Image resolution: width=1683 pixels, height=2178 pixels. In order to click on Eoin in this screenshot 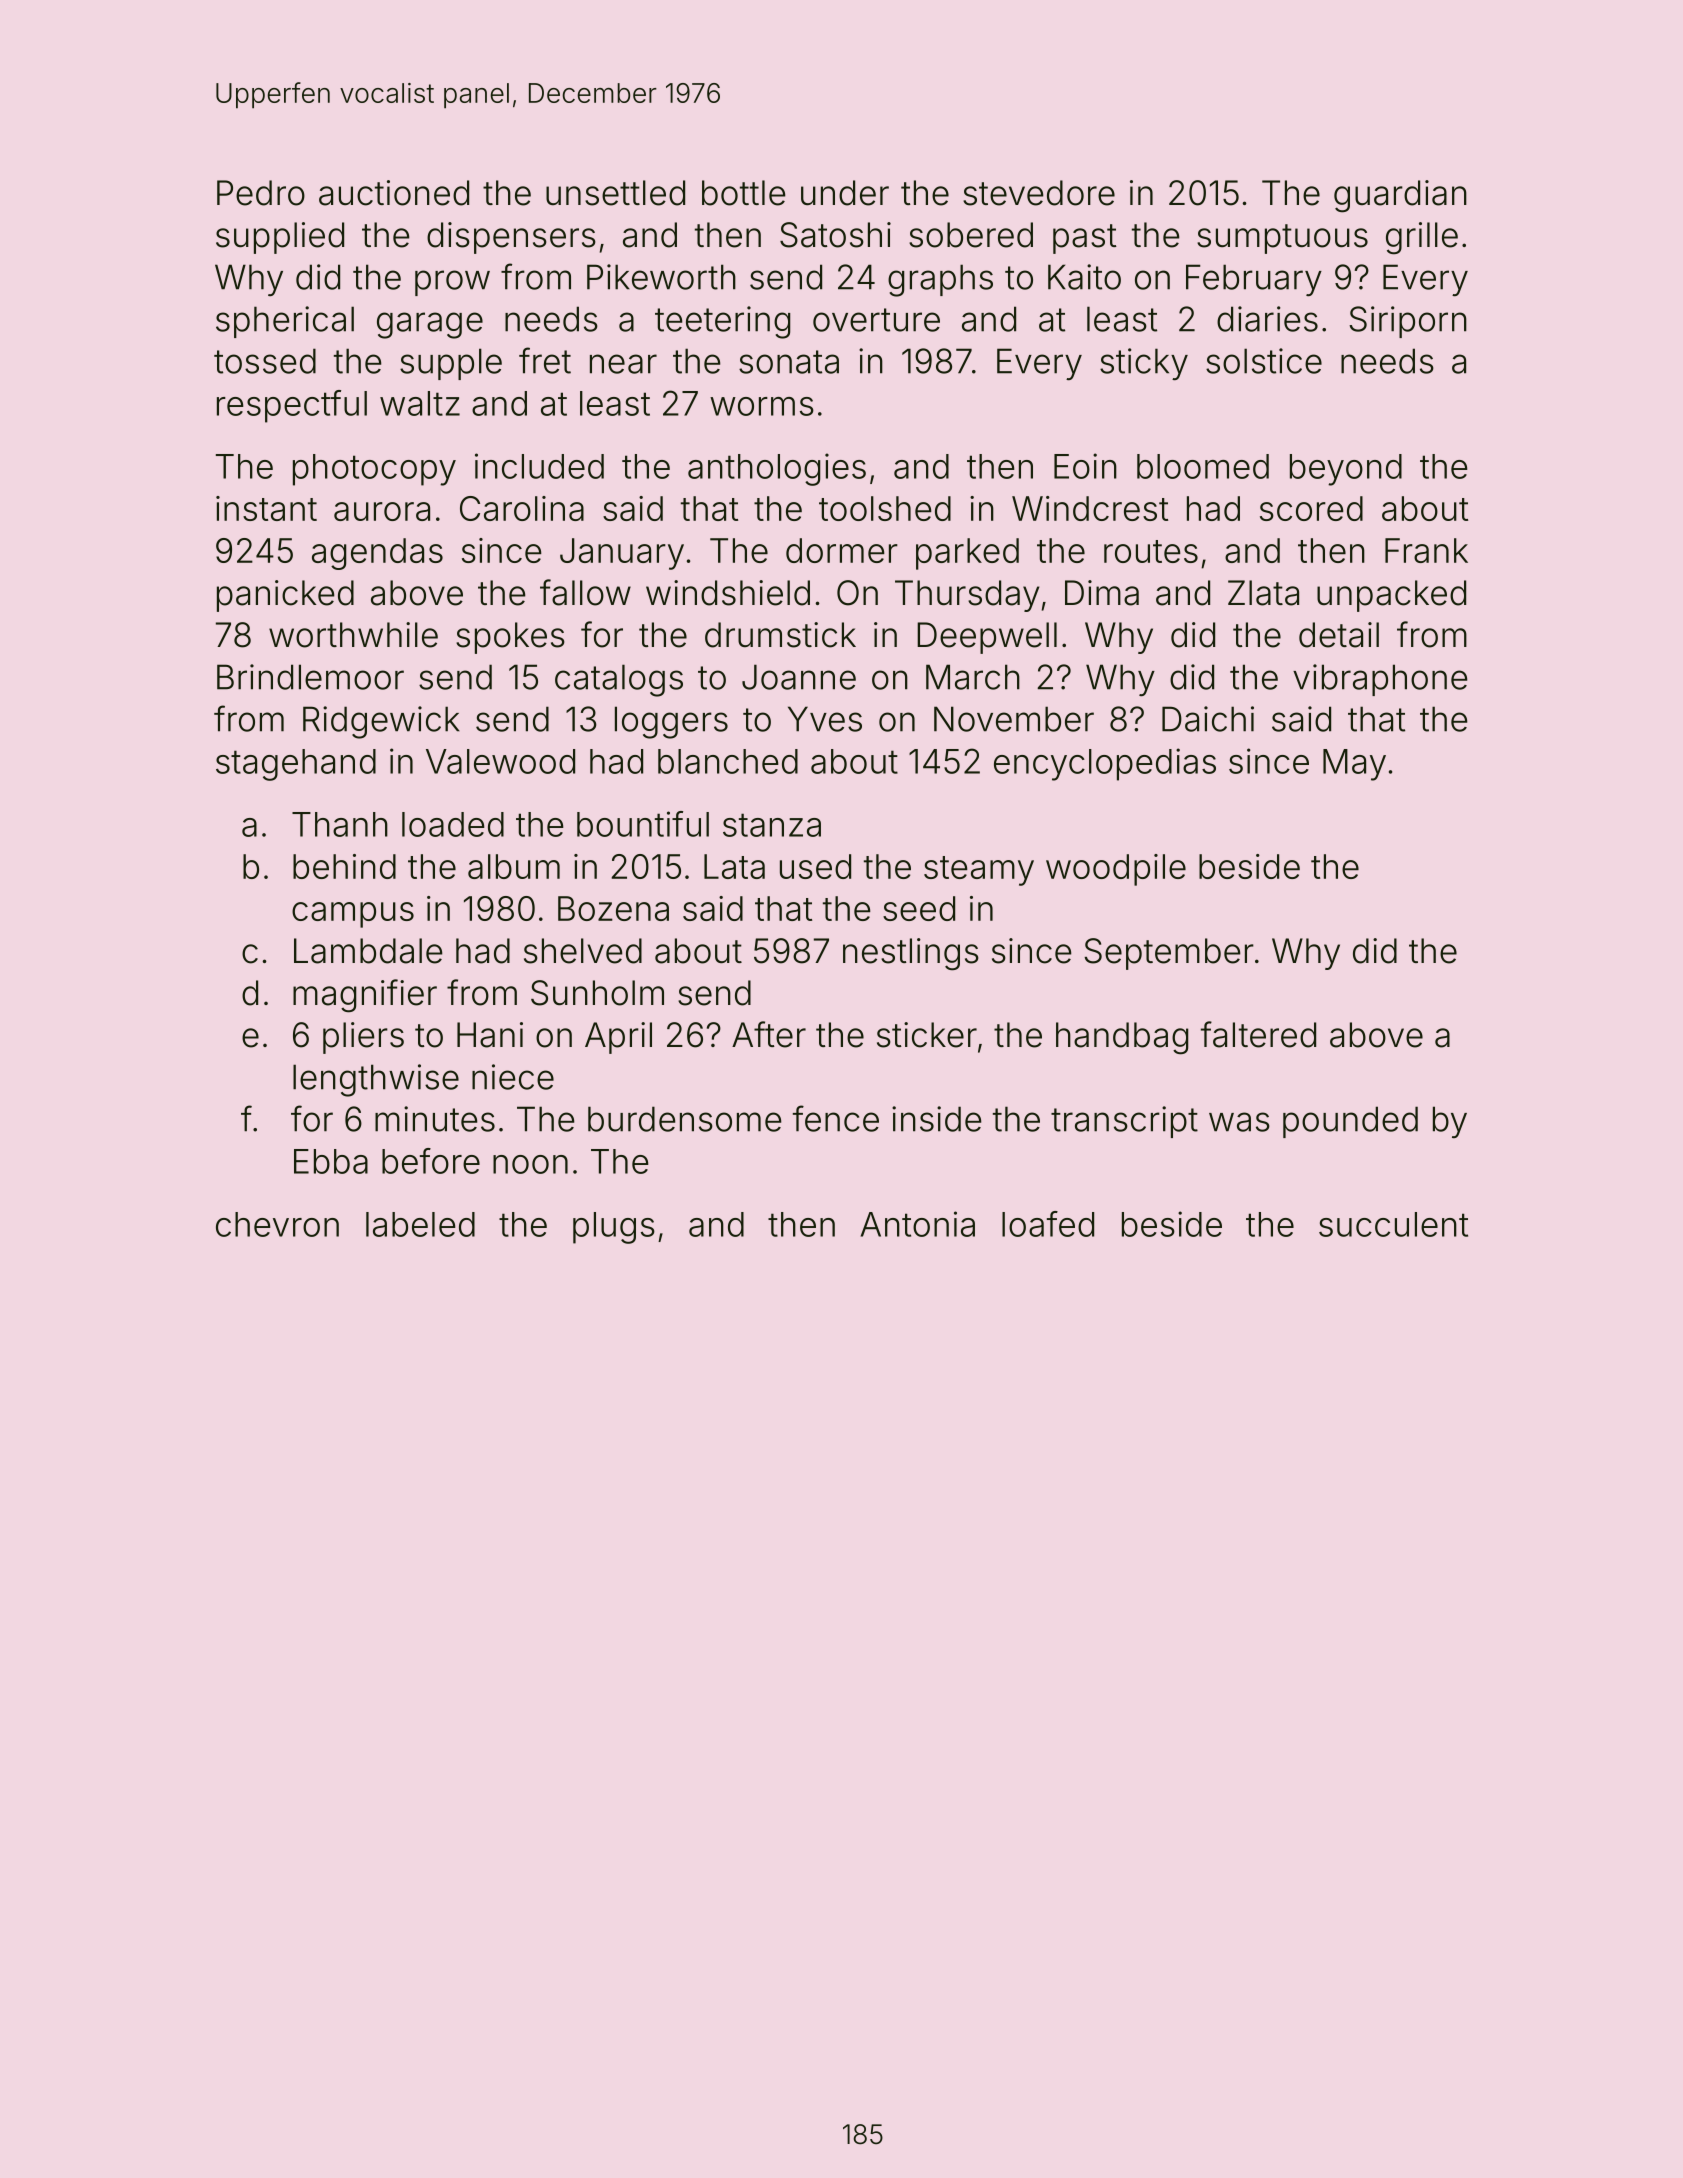, I will do `click(1085, 466)`.
